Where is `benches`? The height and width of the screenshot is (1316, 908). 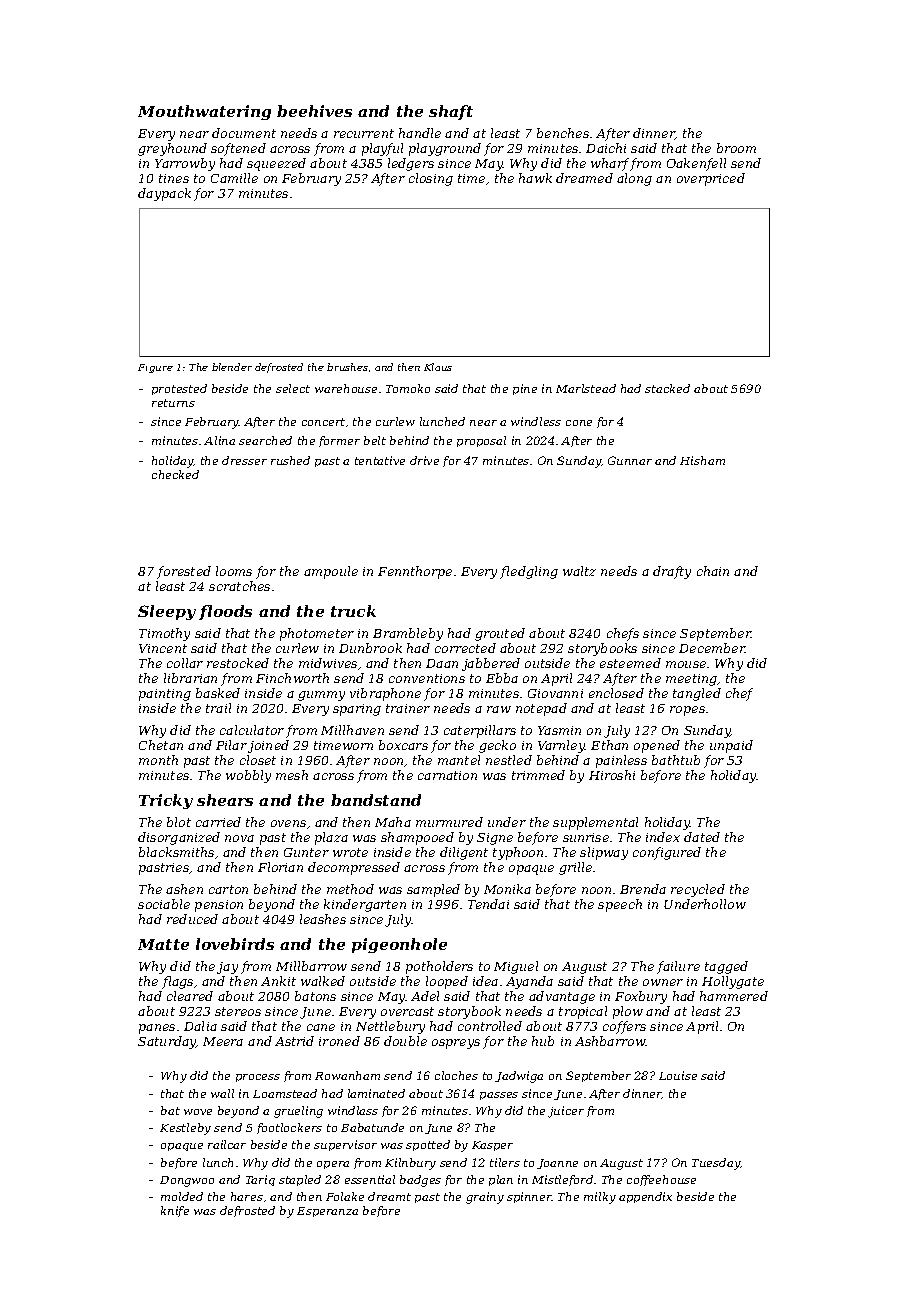 benches is located at coordinates (563, 133).
